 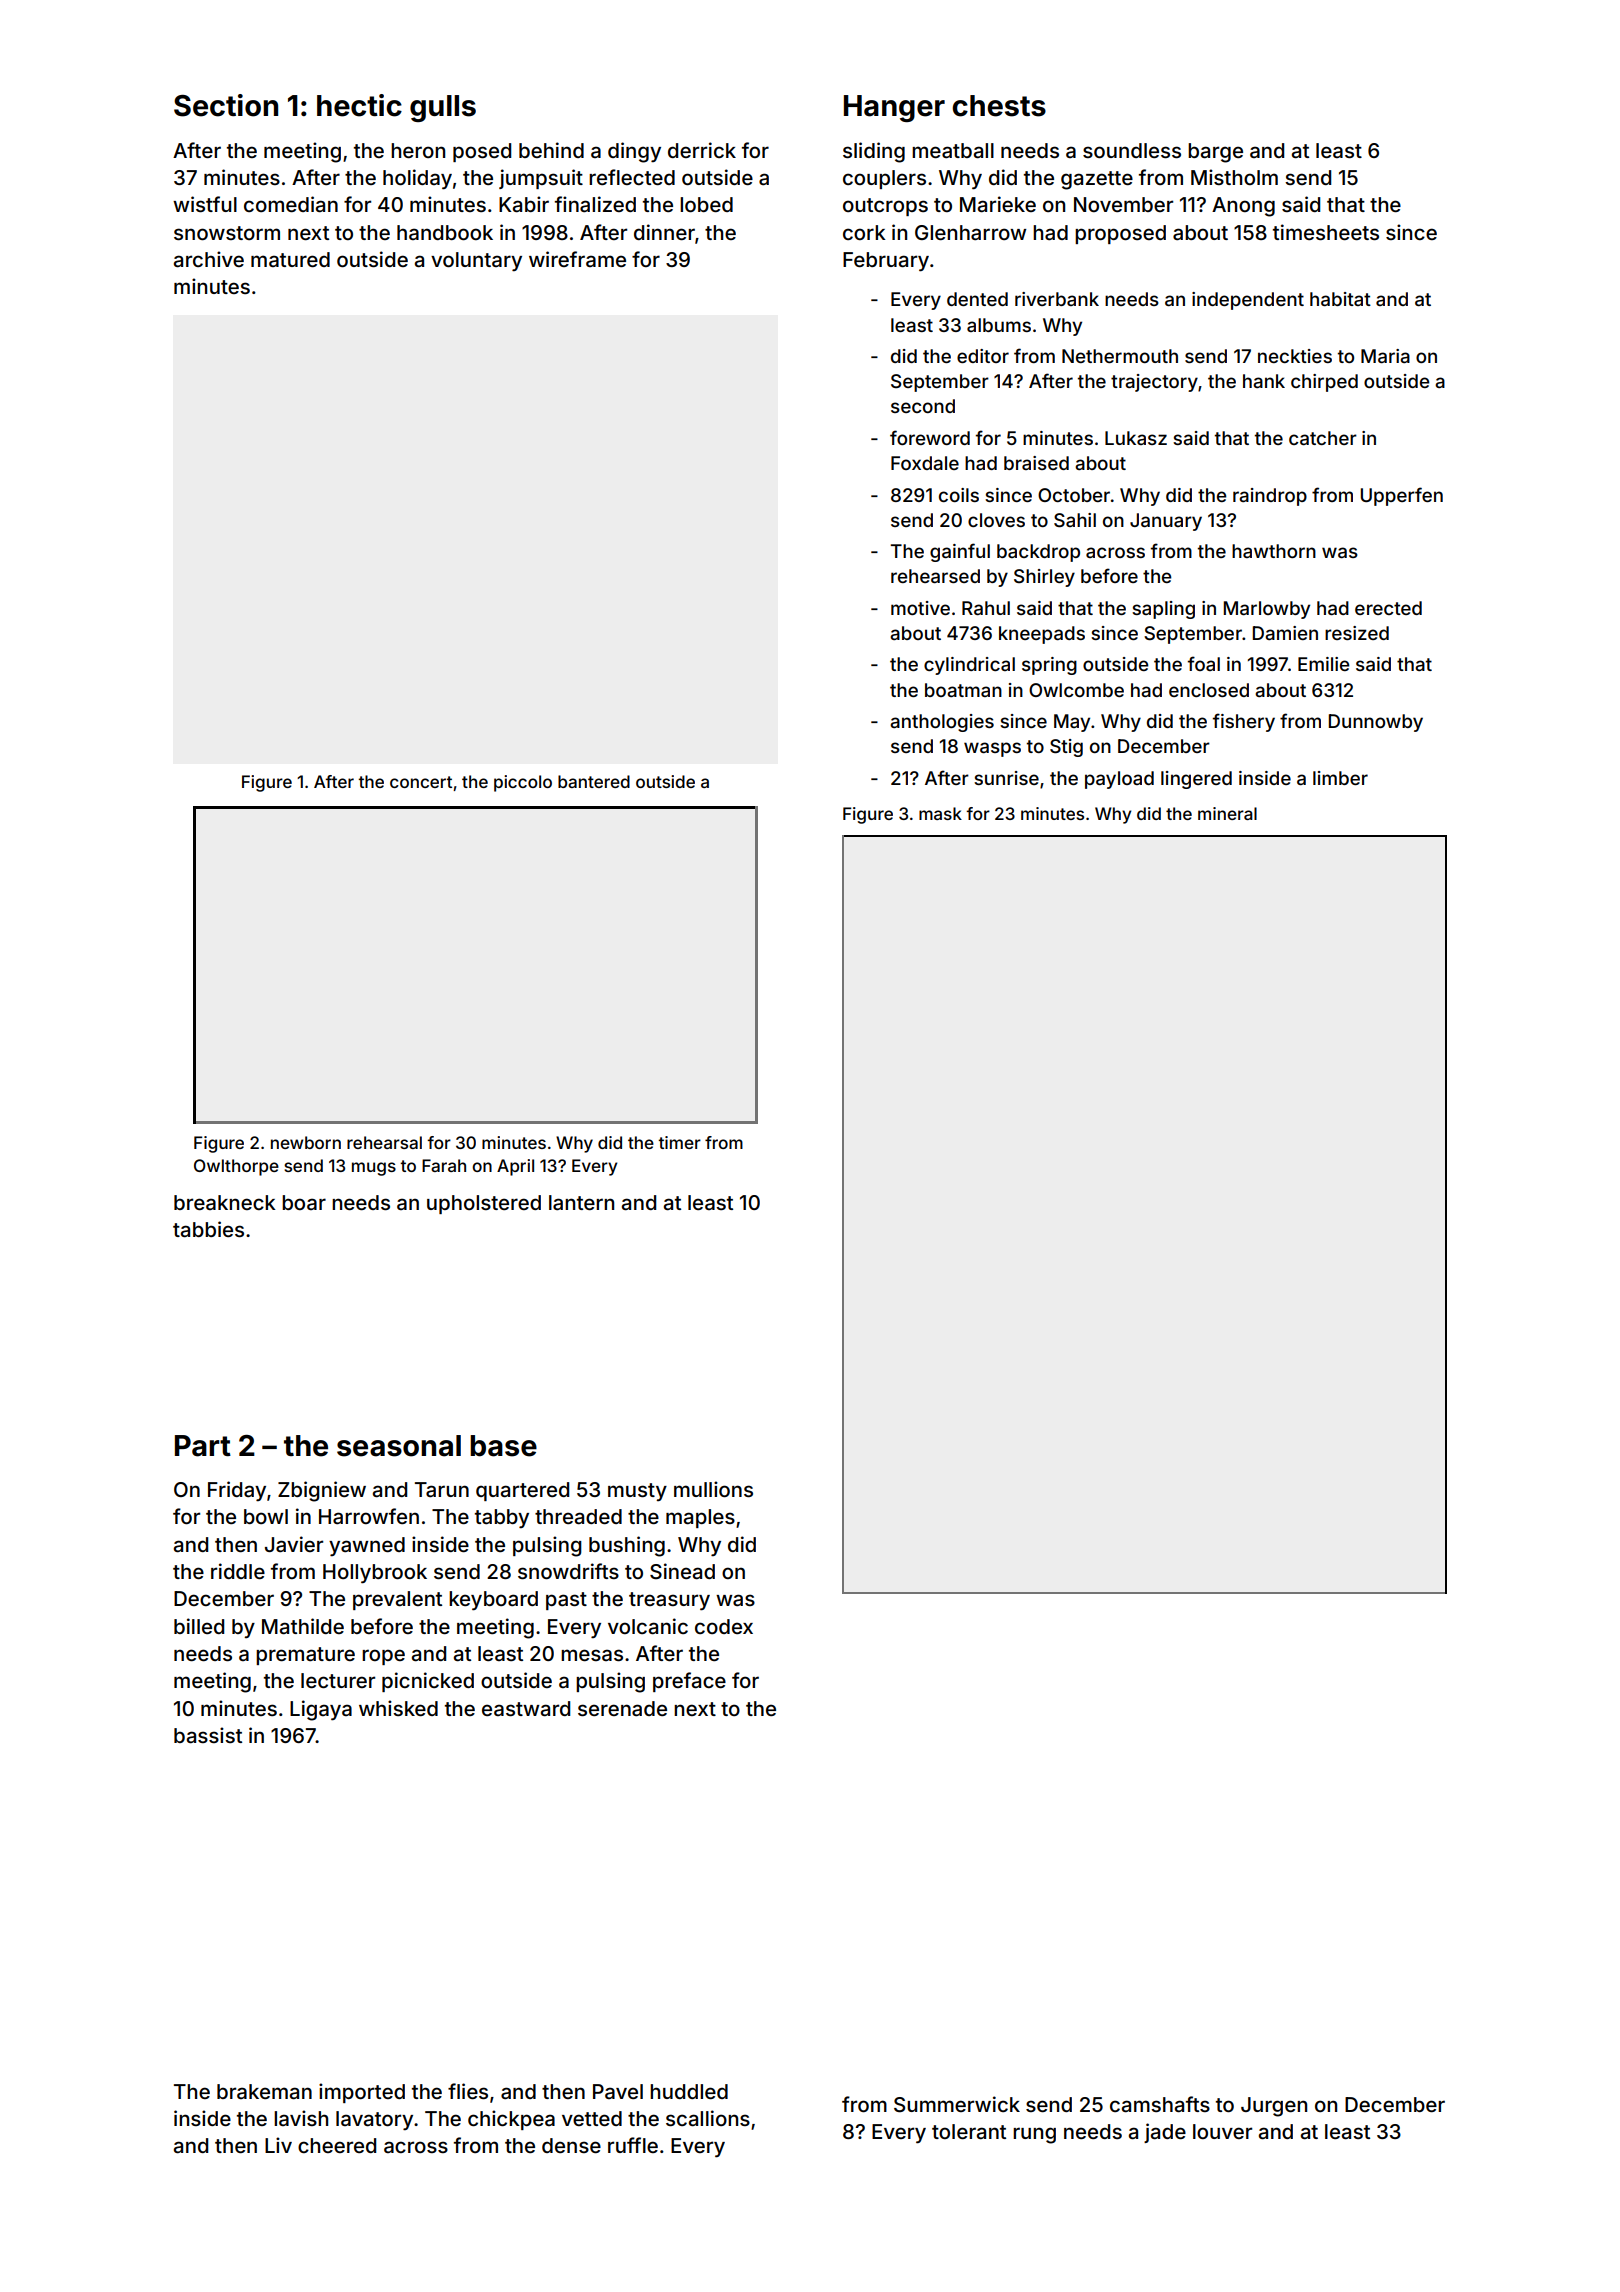 I want to click on Owlthorpe, so click(x=236, y=1167).
